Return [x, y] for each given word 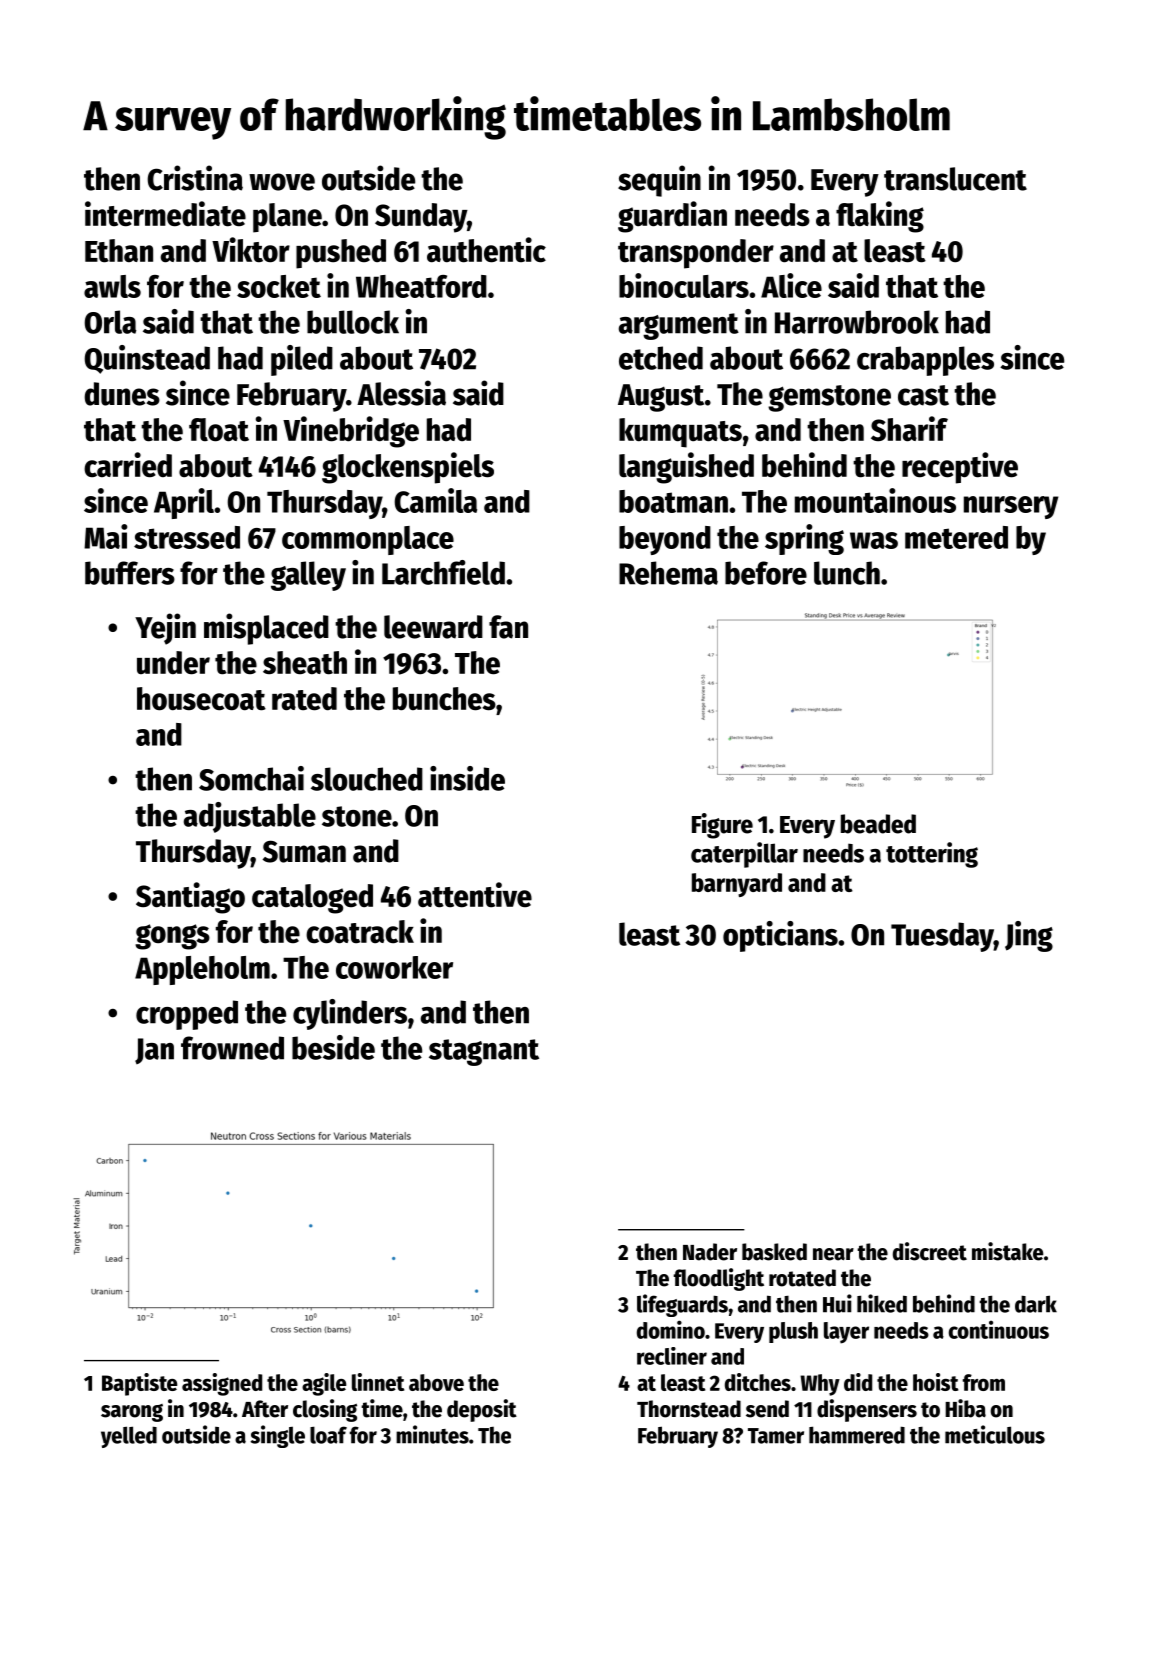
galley [308, 576]
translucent [955, 179]
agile [324, 1384]
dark [1036, 1304]
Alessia [401, 393]
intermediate [165, 214]
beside [333, 1047]
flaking [880, 217]
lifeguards [682, 1305]
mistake [1007, 1251]
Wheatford [421, 286]
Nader [710, 1252]
